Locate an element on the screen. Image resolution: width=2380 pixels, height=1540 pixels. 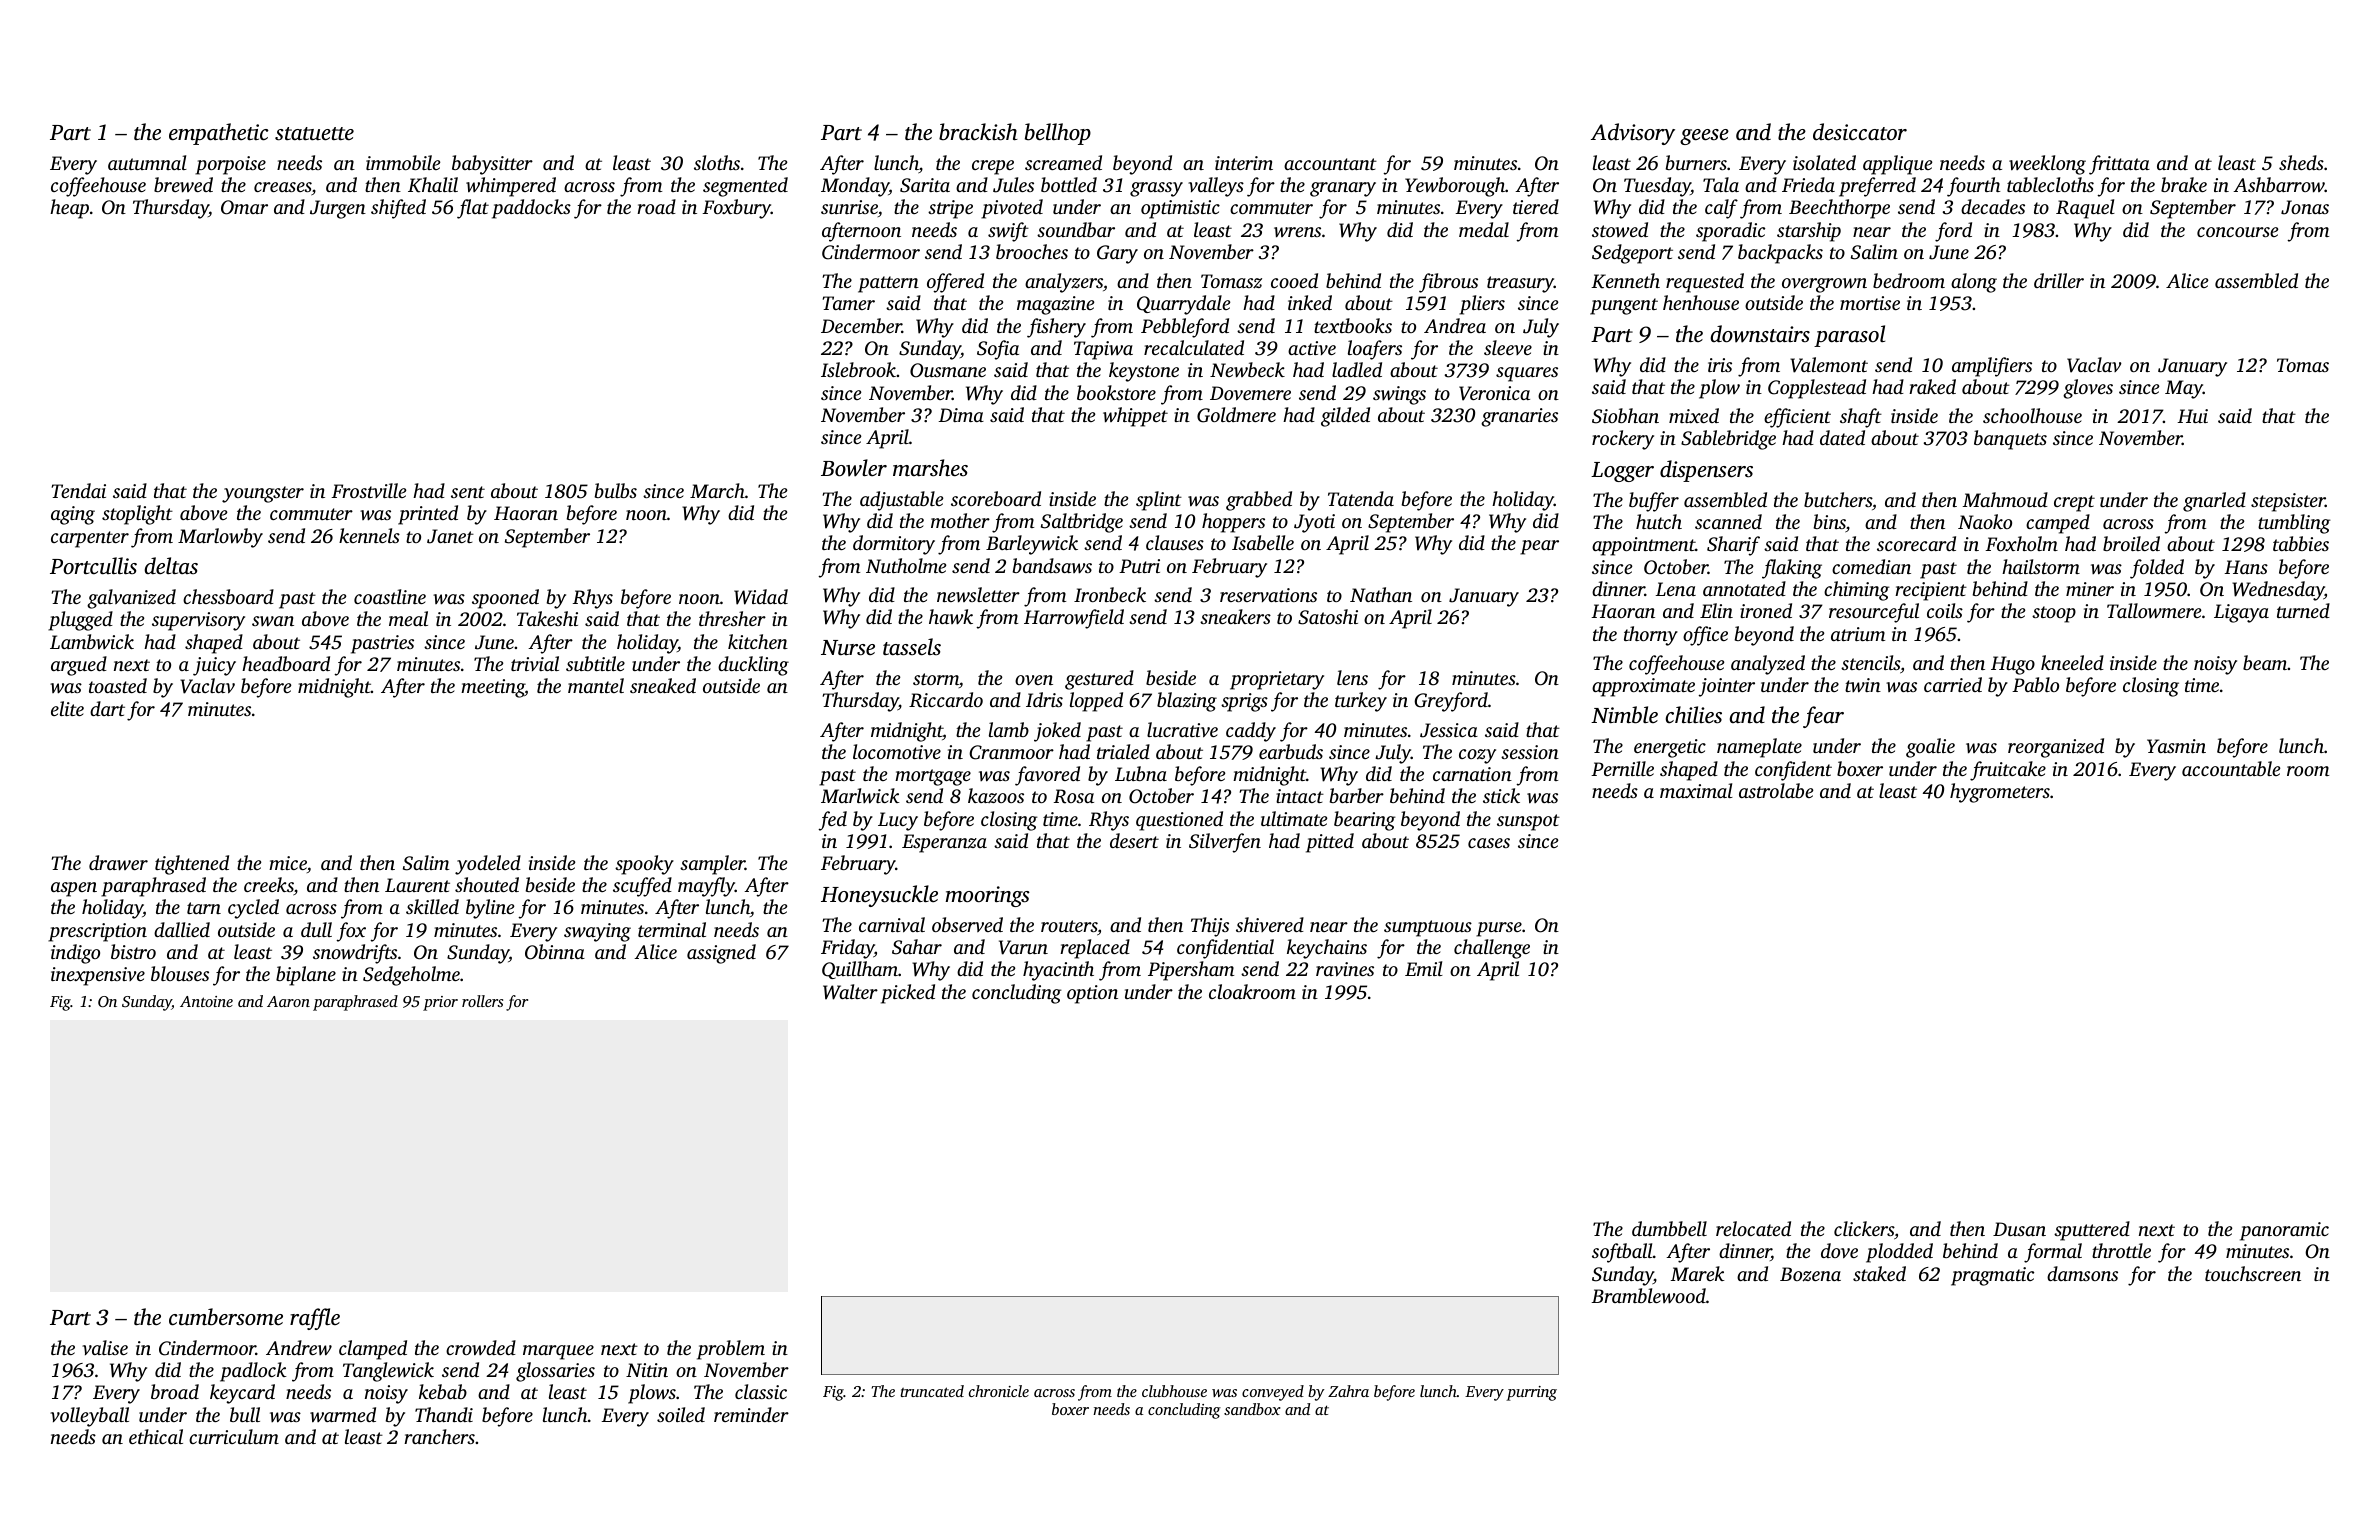
Emil is located at coordinates (1424, 968).
